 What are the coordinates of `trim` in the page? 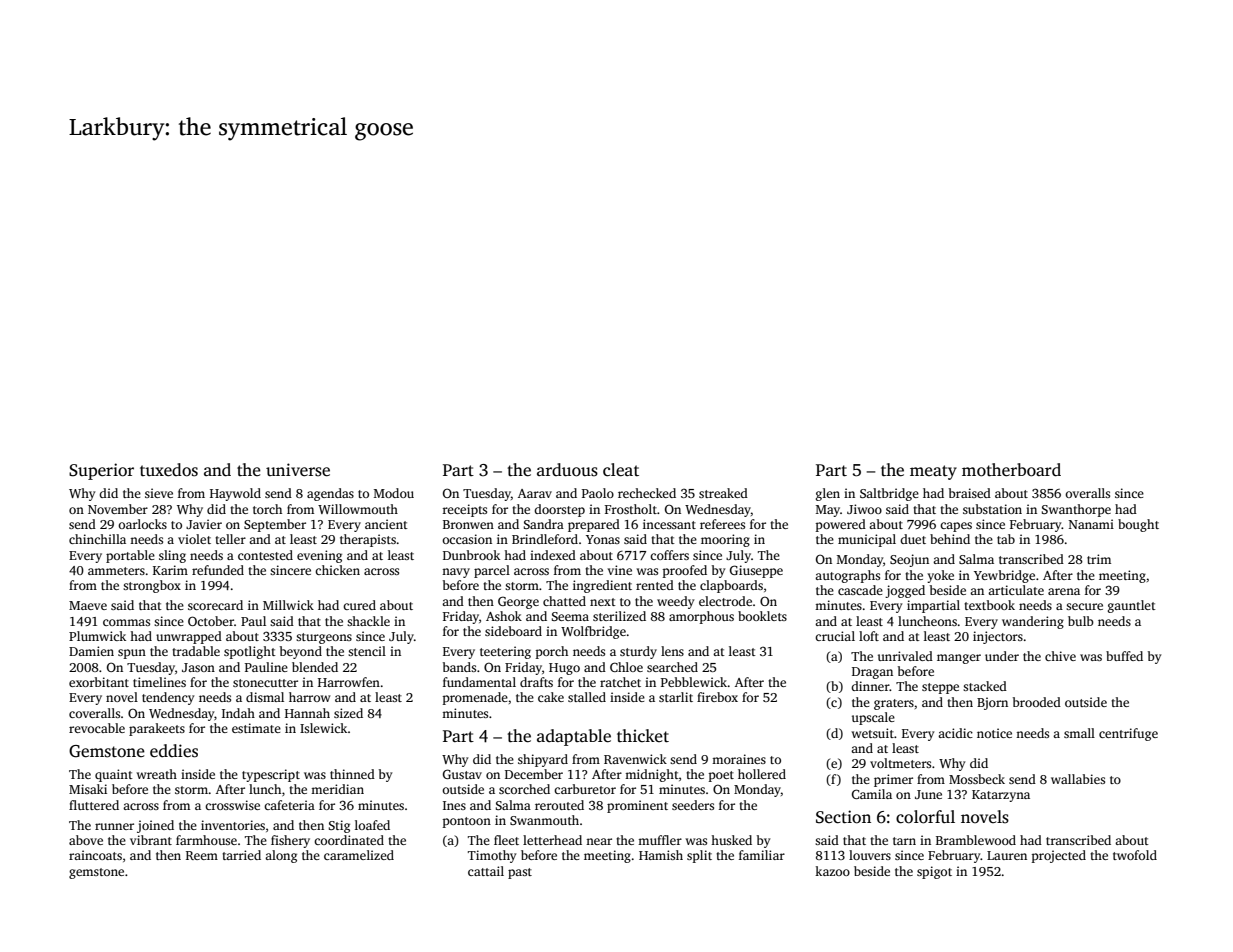 It's located at (1099, 559).
